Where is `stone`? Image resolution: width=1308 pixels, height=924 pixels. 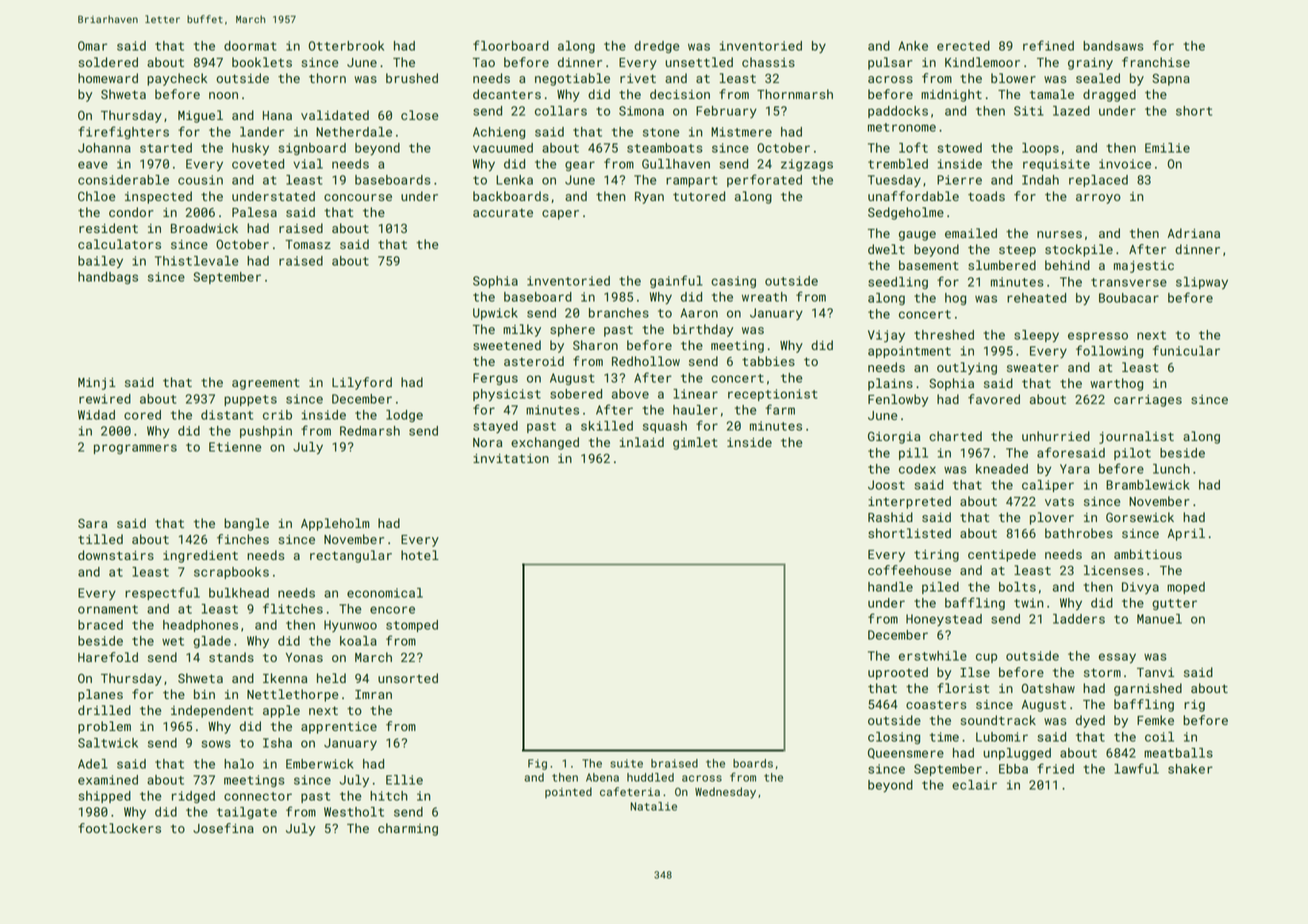
stone is located at coordinates (661, 132).
